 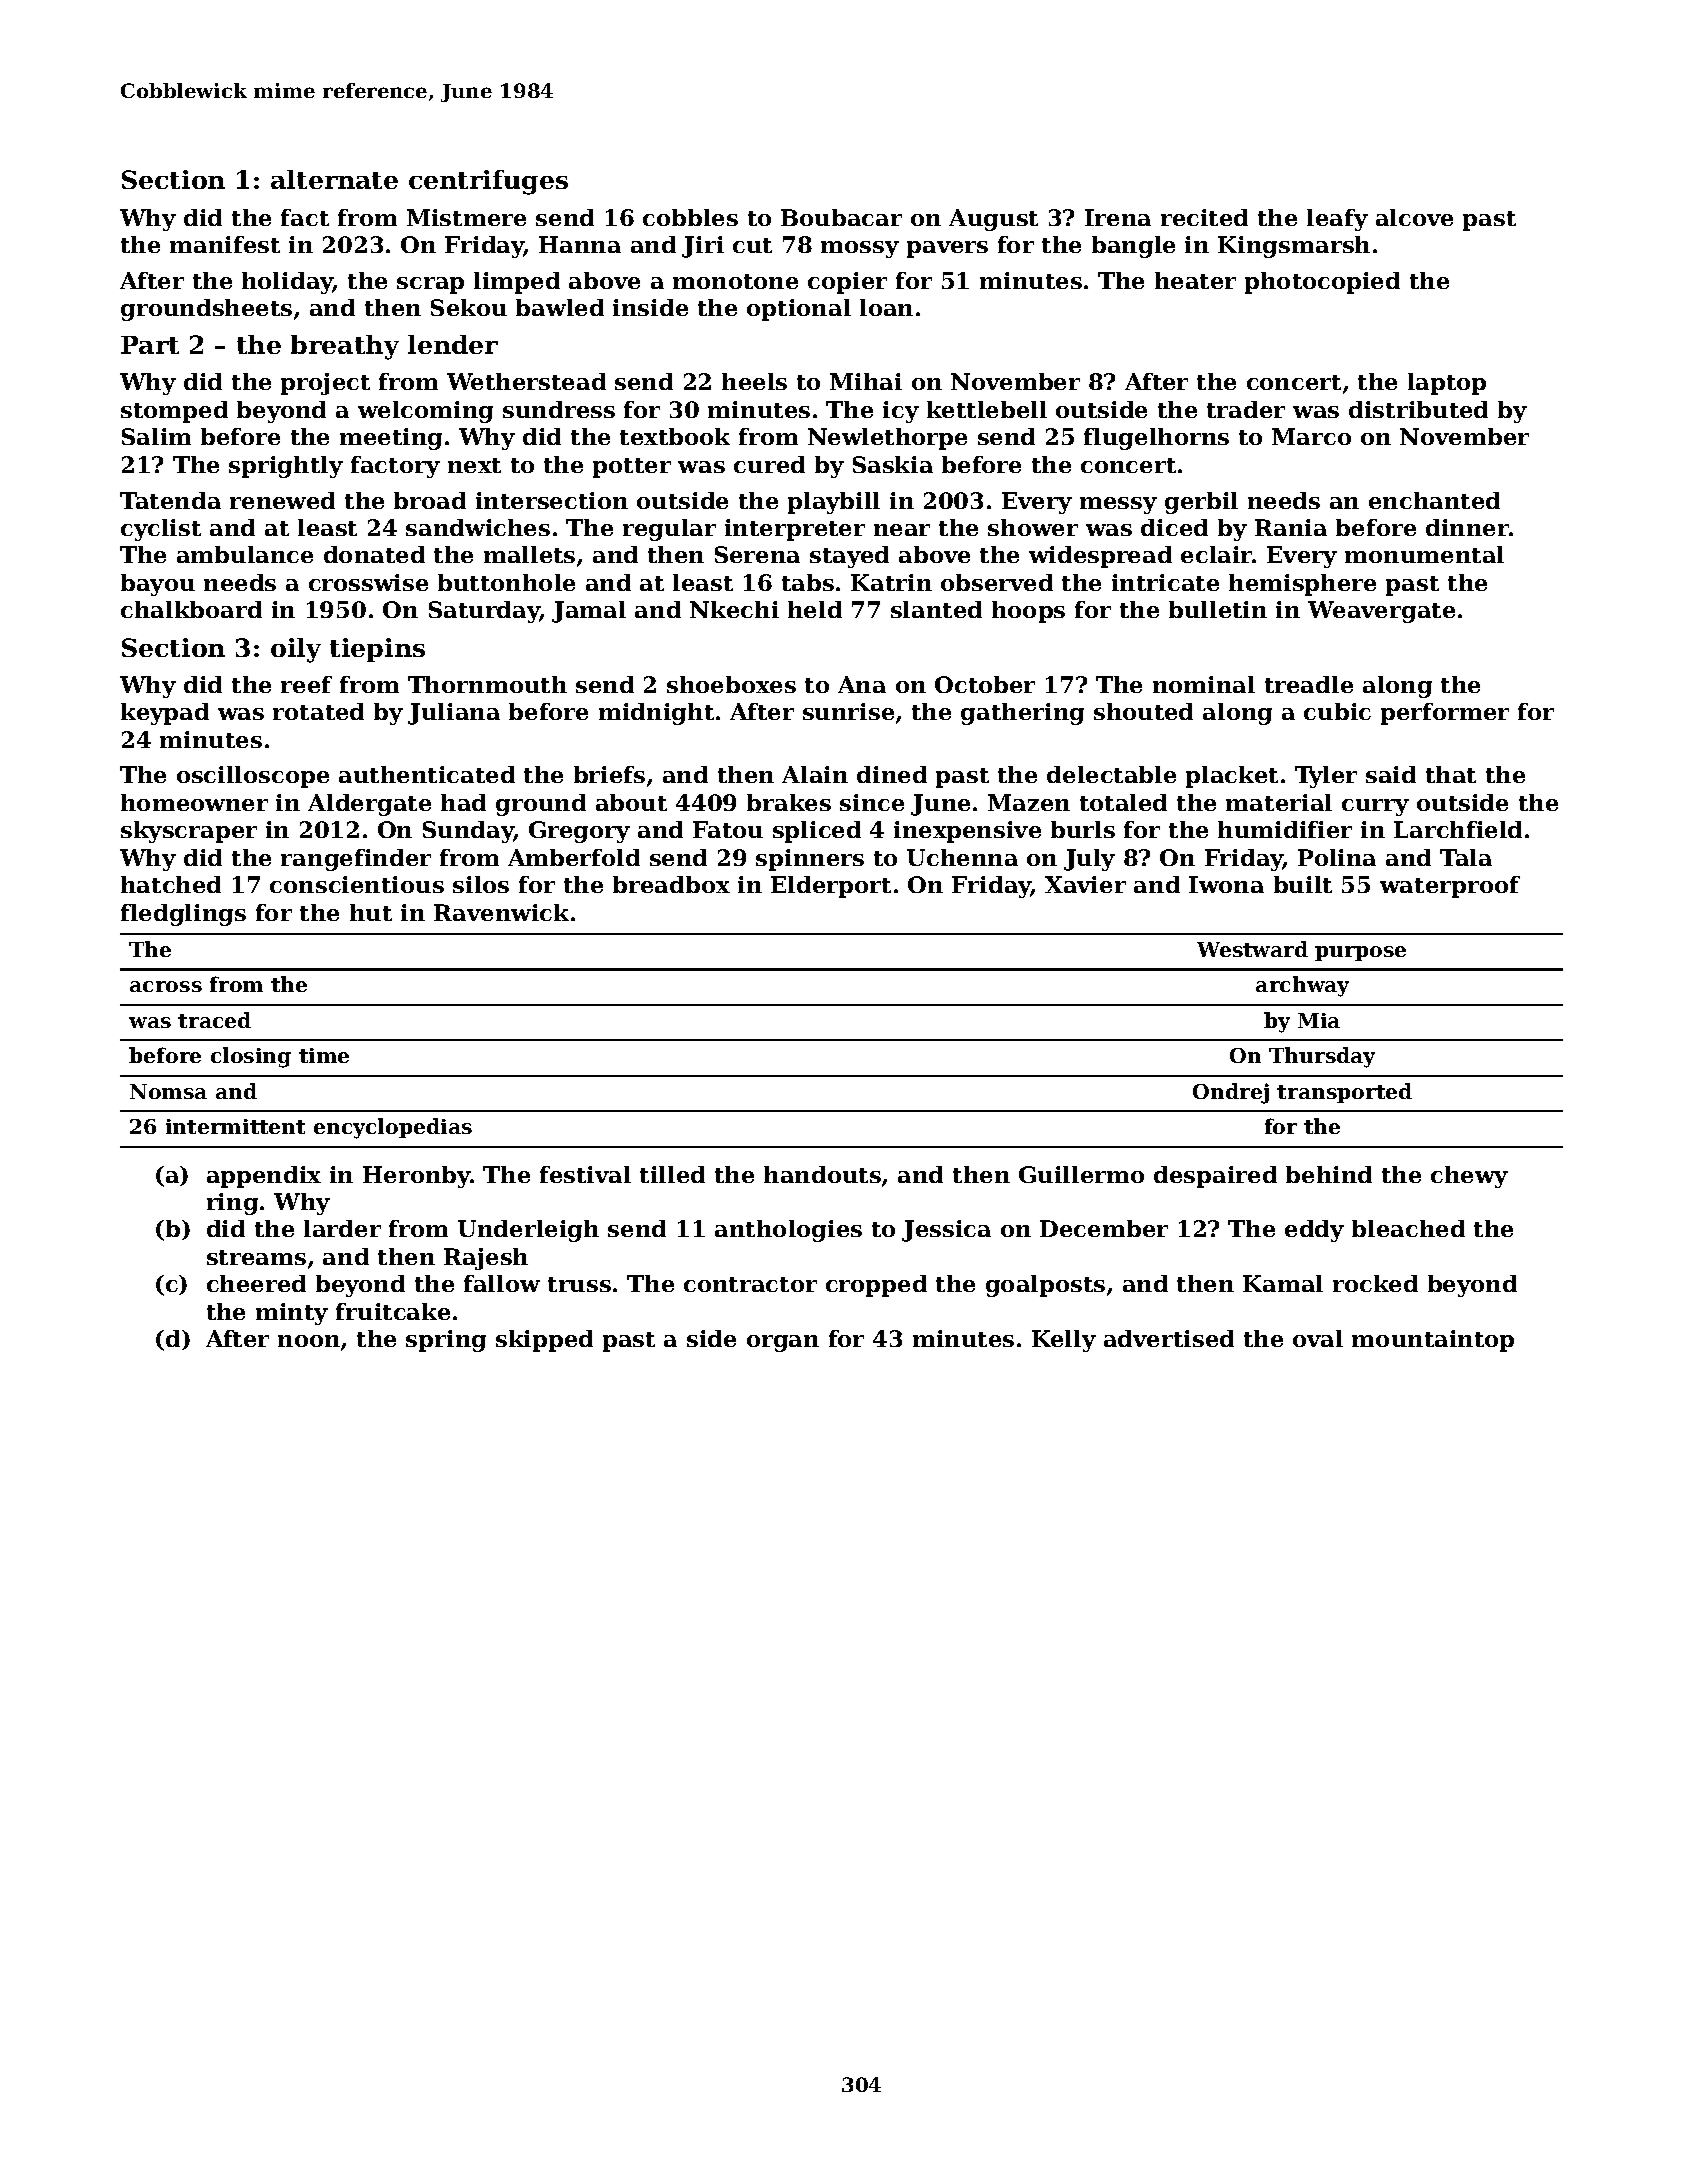 What do you see at coordinates (1322, 283) in the screenshot?
I see `photocopied` at bounding box center [1322, 283].
